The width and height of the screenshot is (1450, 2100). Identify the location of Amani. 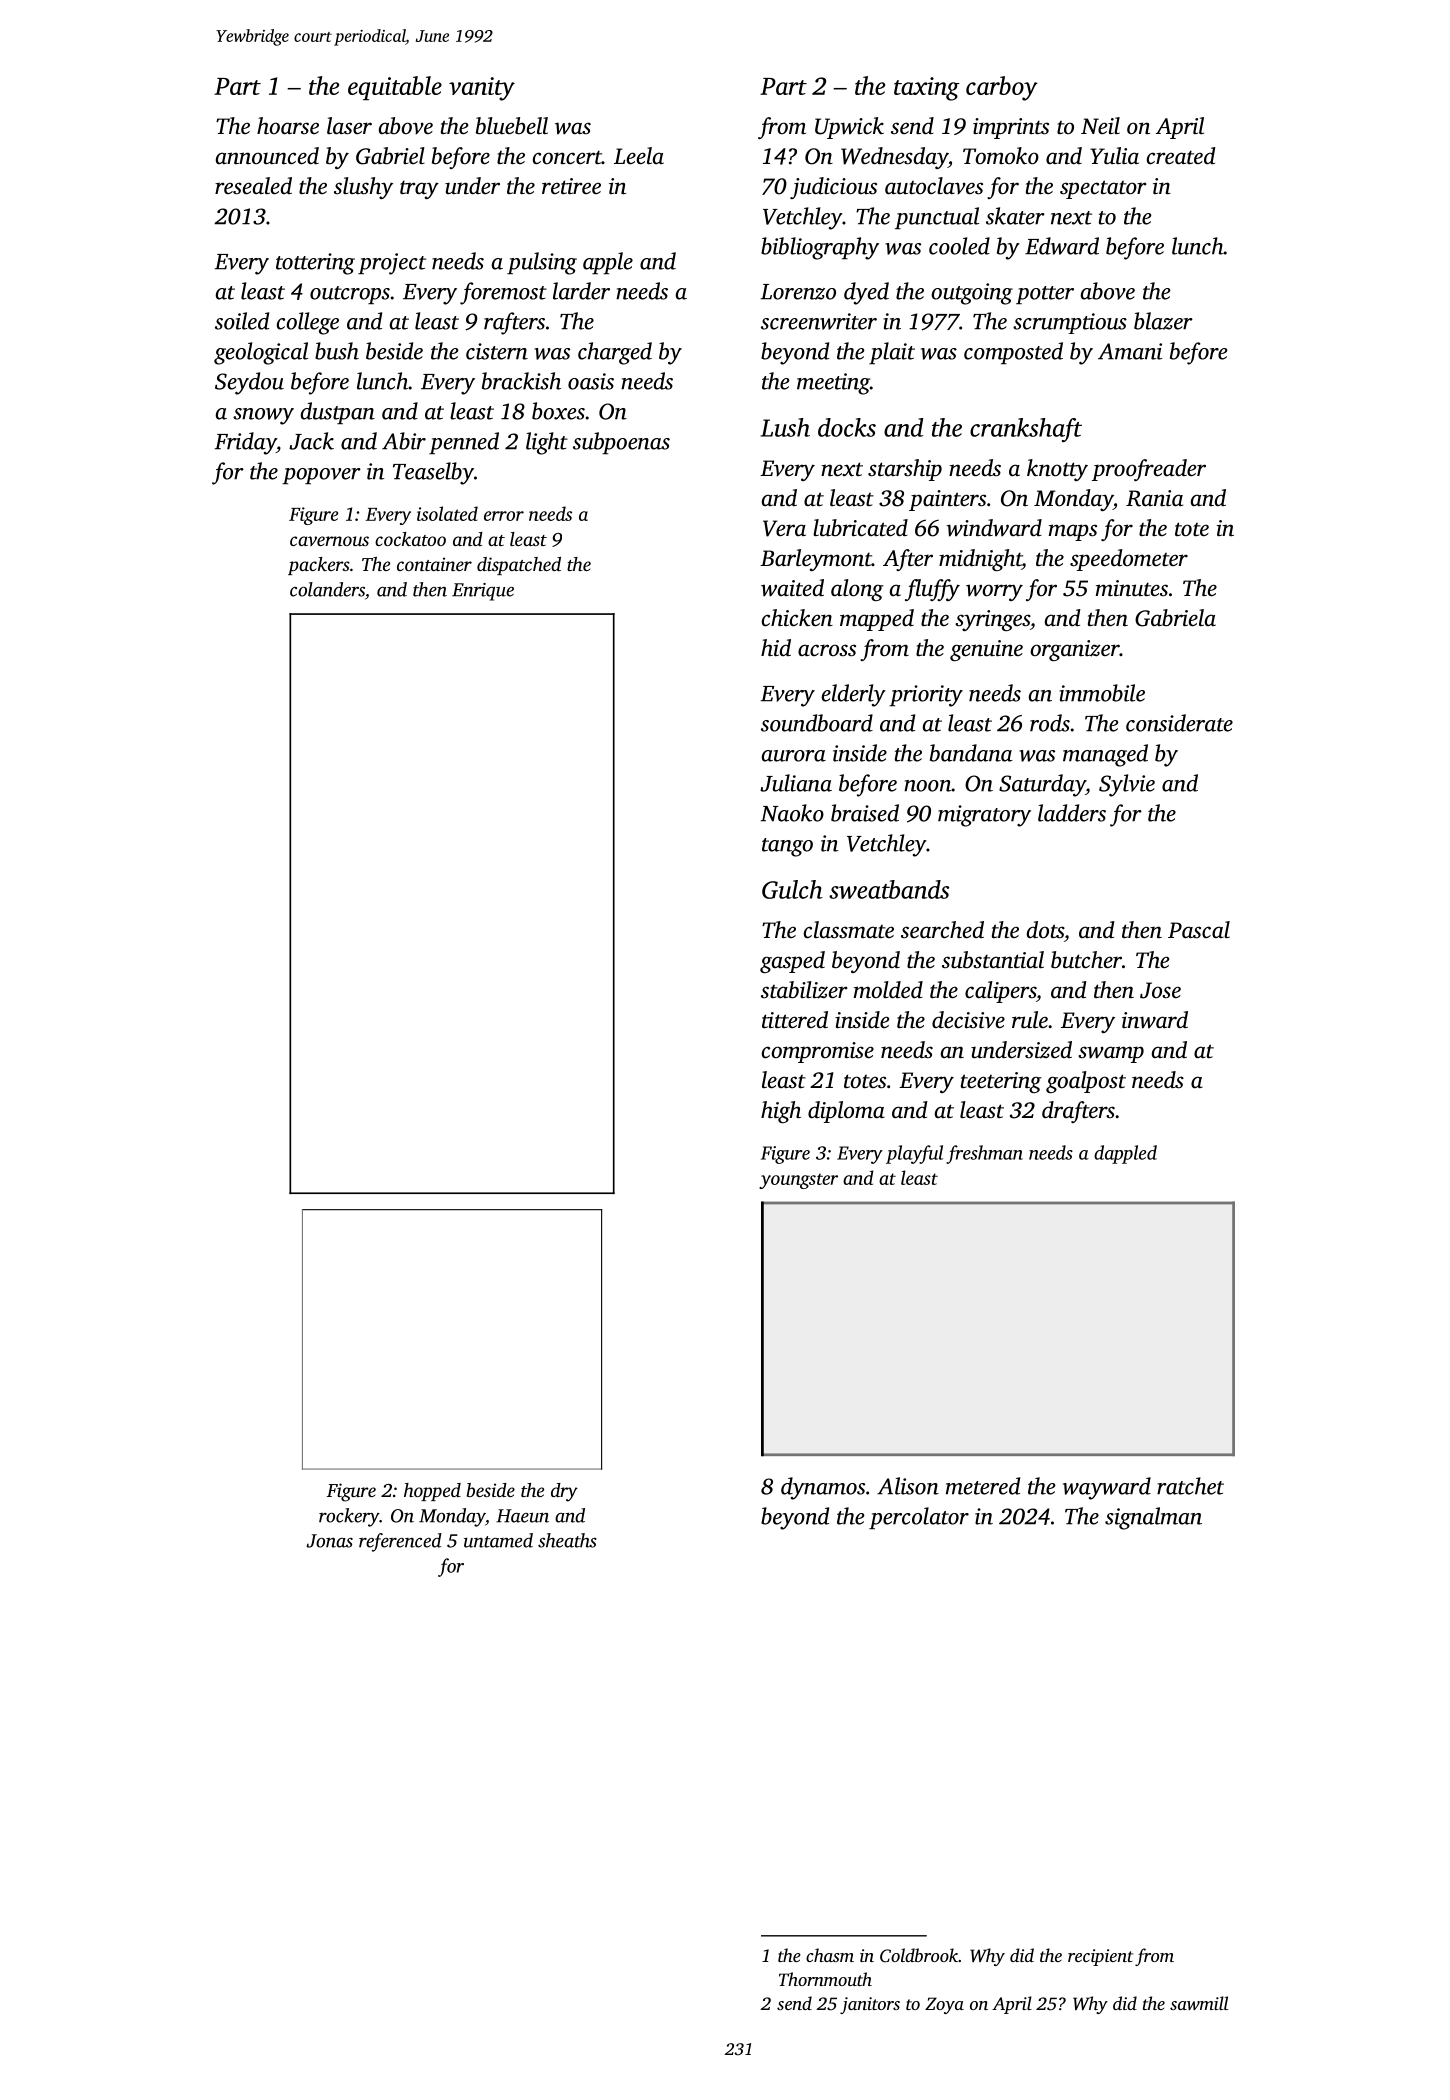
(1130, 351).
